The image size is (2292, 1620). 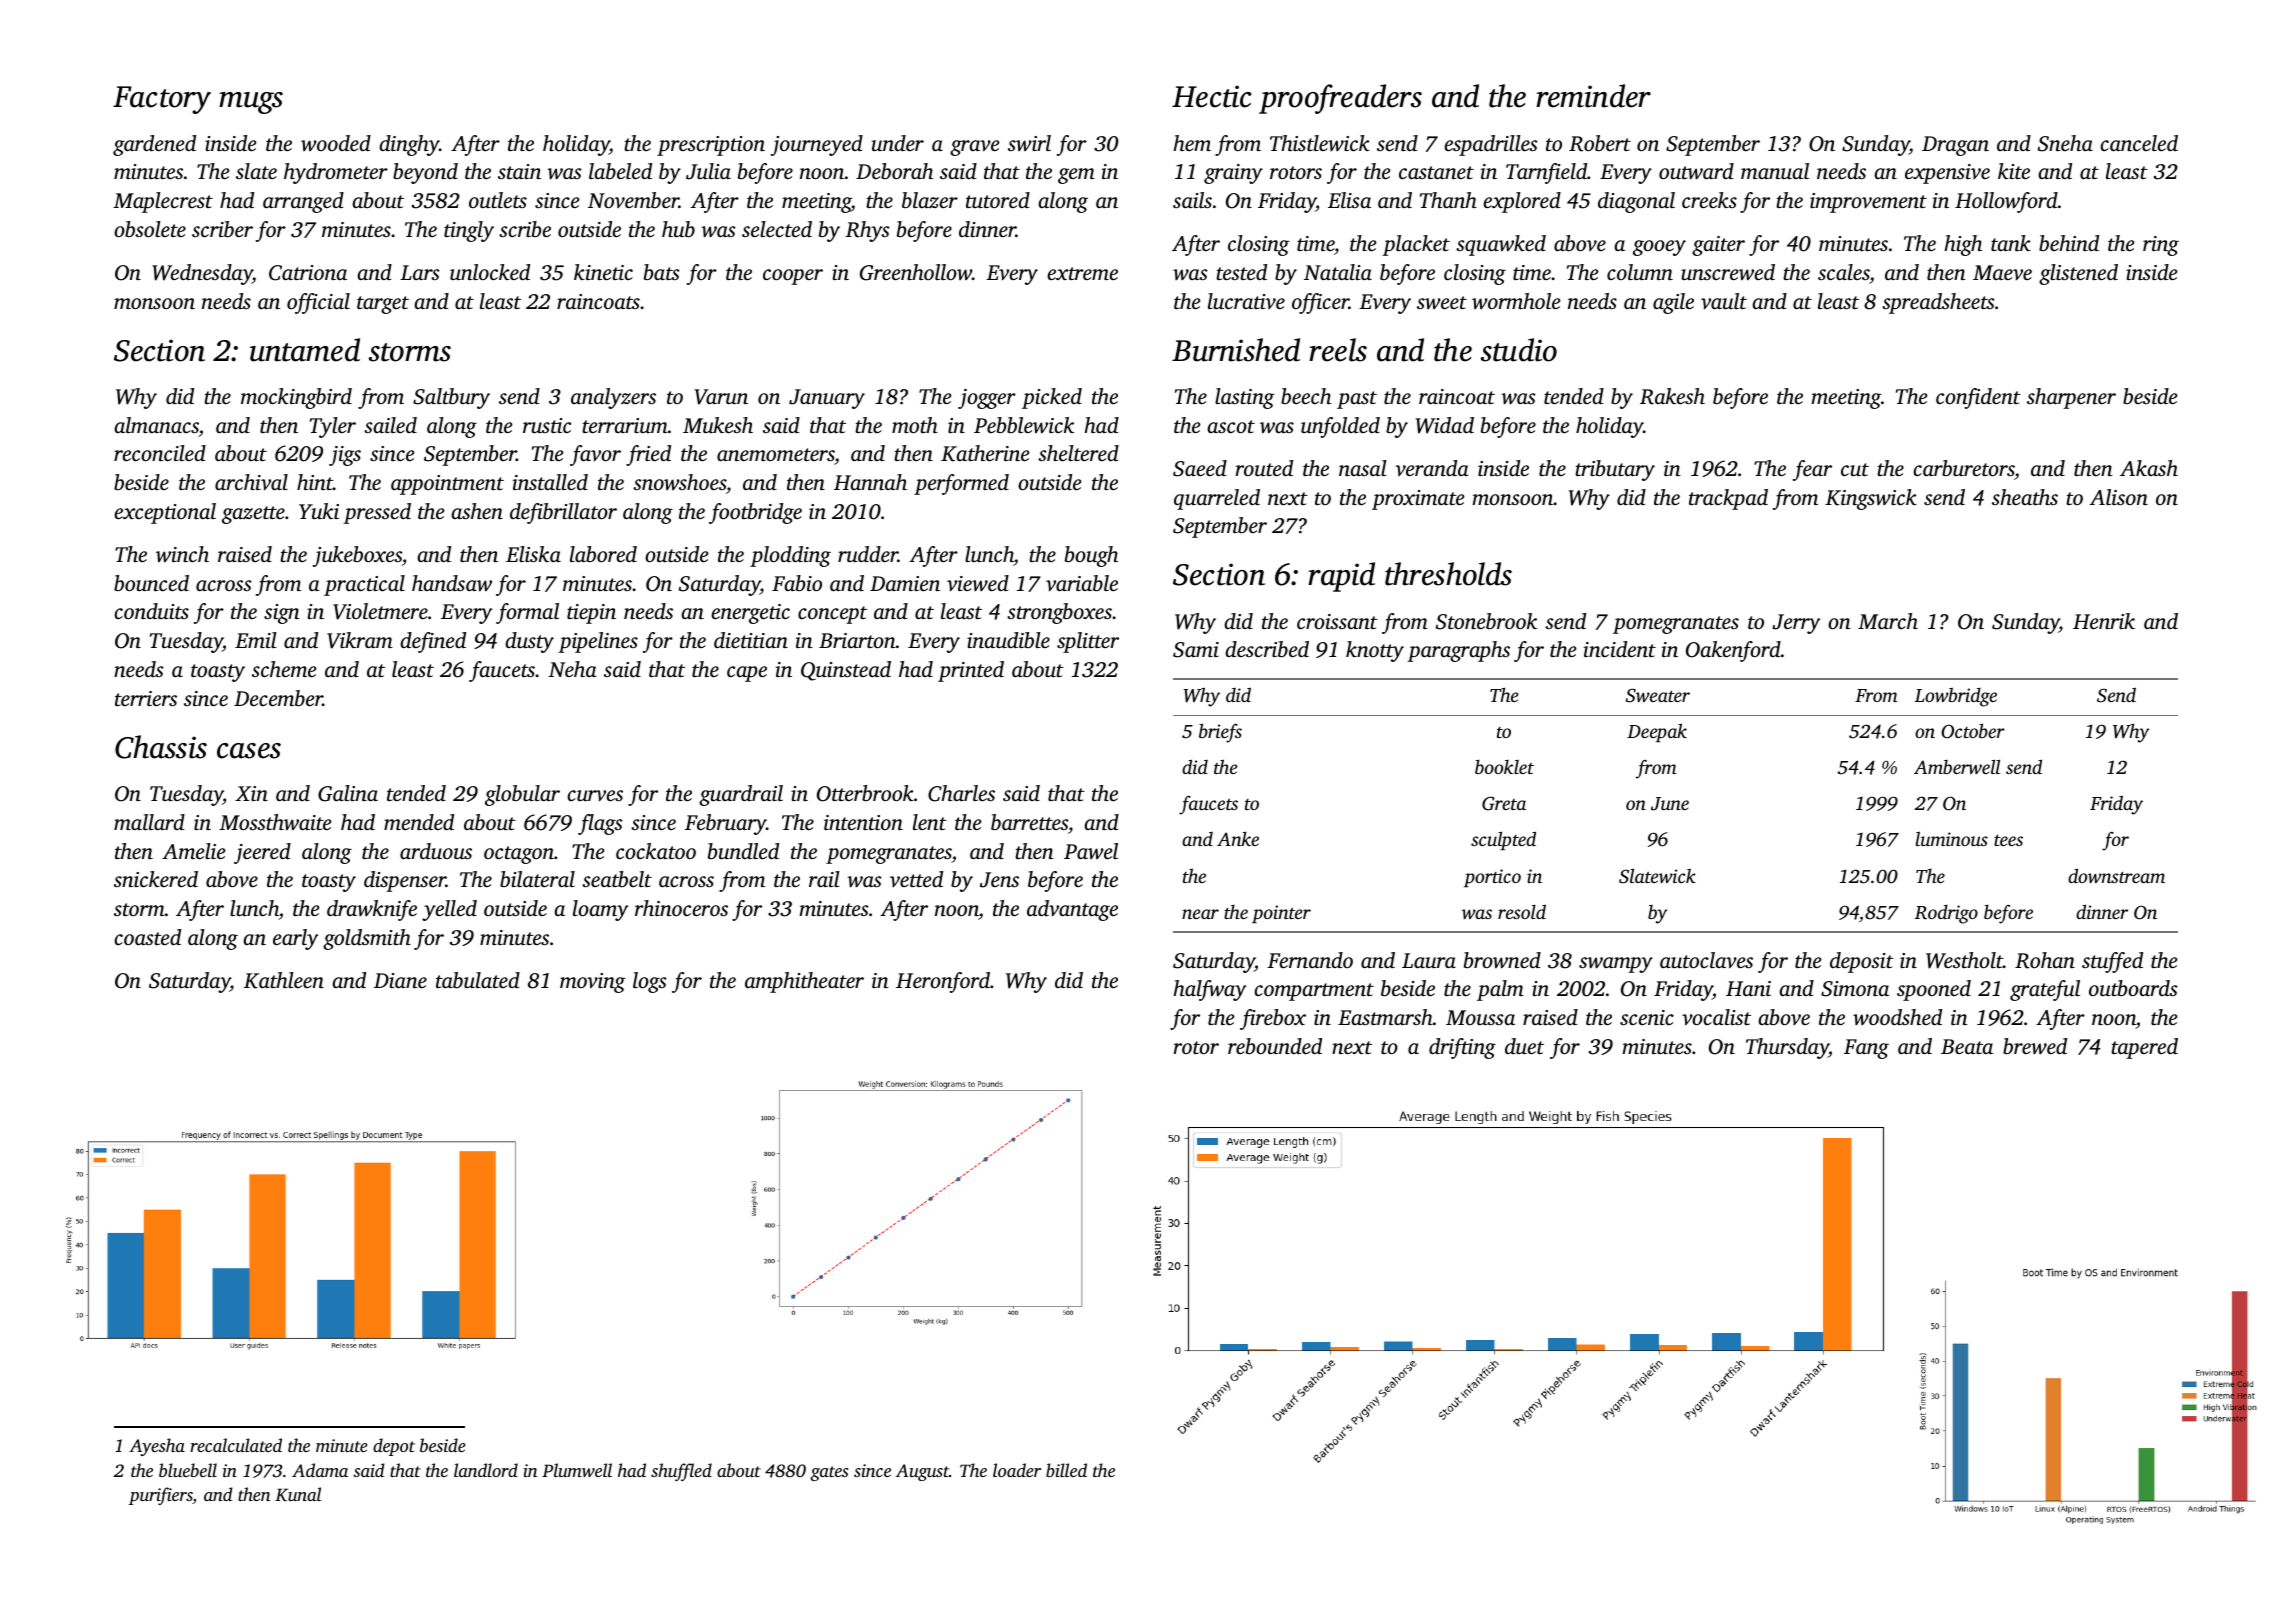 What do you see at coordinates (449, 910) in the screenshot?
I see `yelled` at bounding box center [449, 910].
